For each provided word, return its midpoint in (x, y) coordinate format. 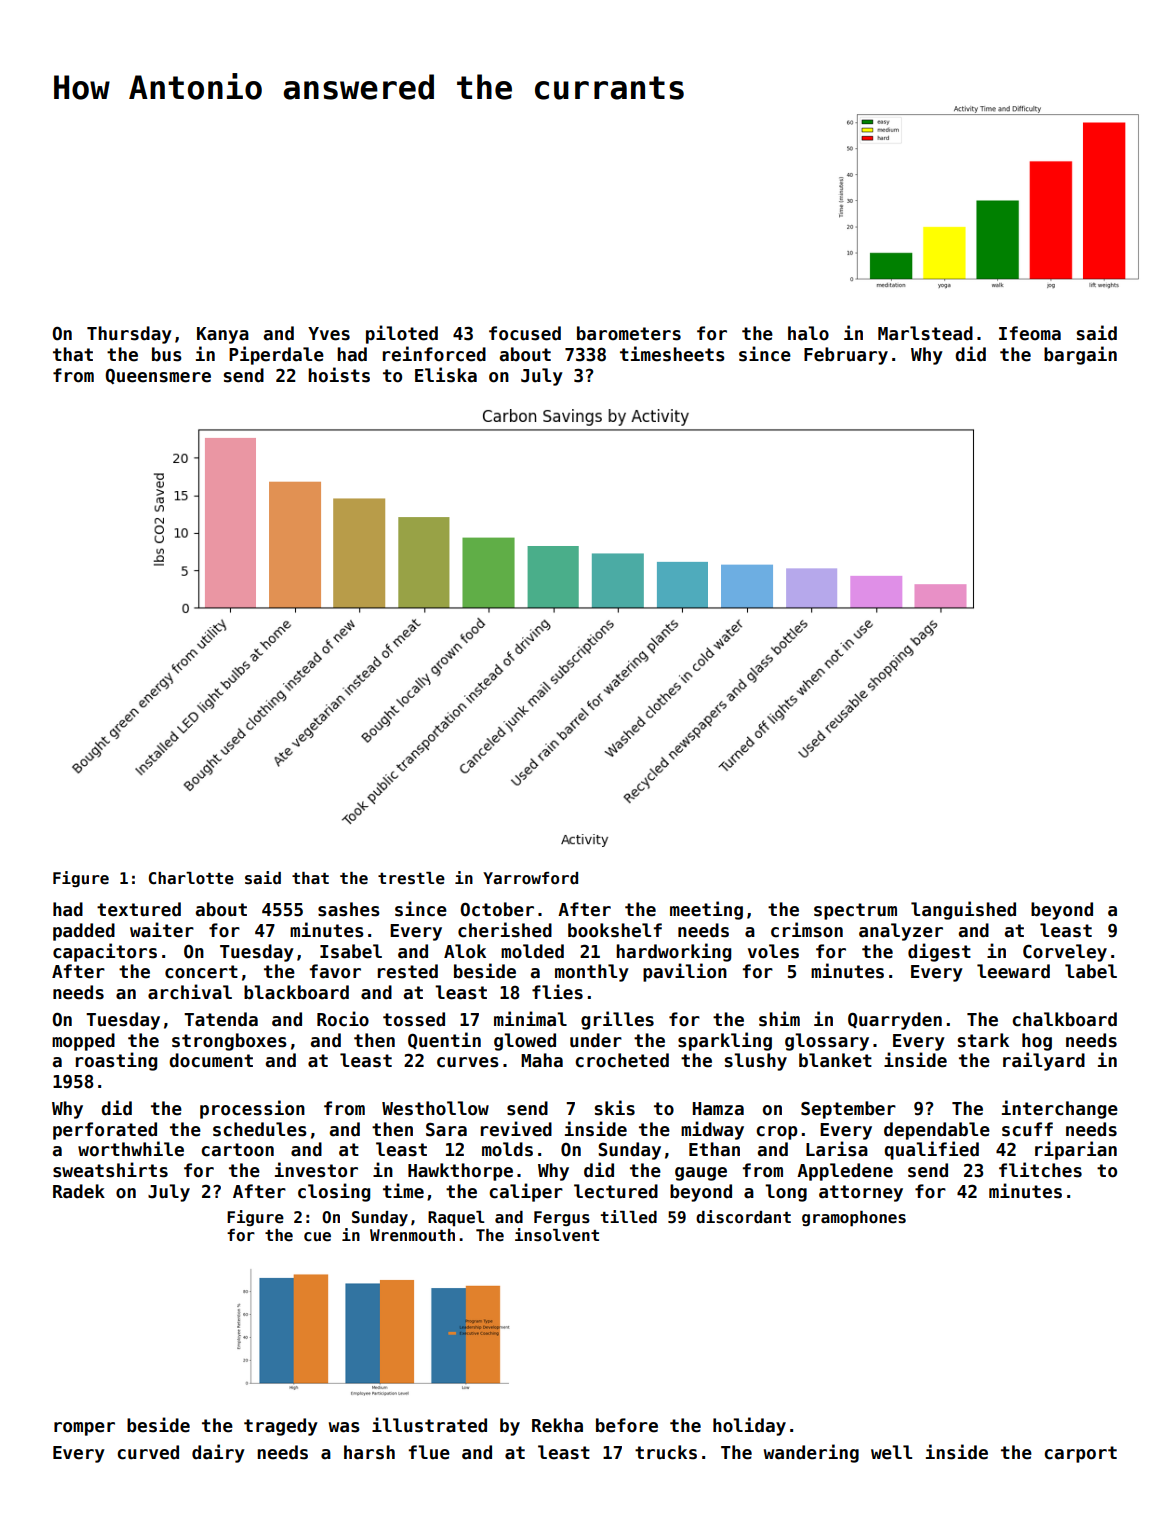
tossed (414, 1019)
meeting (706, 910)
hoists (339, 375)
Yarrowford (530, 878)
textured (139, 909)
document (211, 1060)
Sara (446, 1129)
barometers (629, 333)
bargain (1080, 355)
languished (963, 910)
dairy (218, 1453)
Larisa (837, 1149)
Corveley (1065, 953)
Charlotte (191, 878)
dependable (937, 1131)
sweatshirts (110, 1170)
